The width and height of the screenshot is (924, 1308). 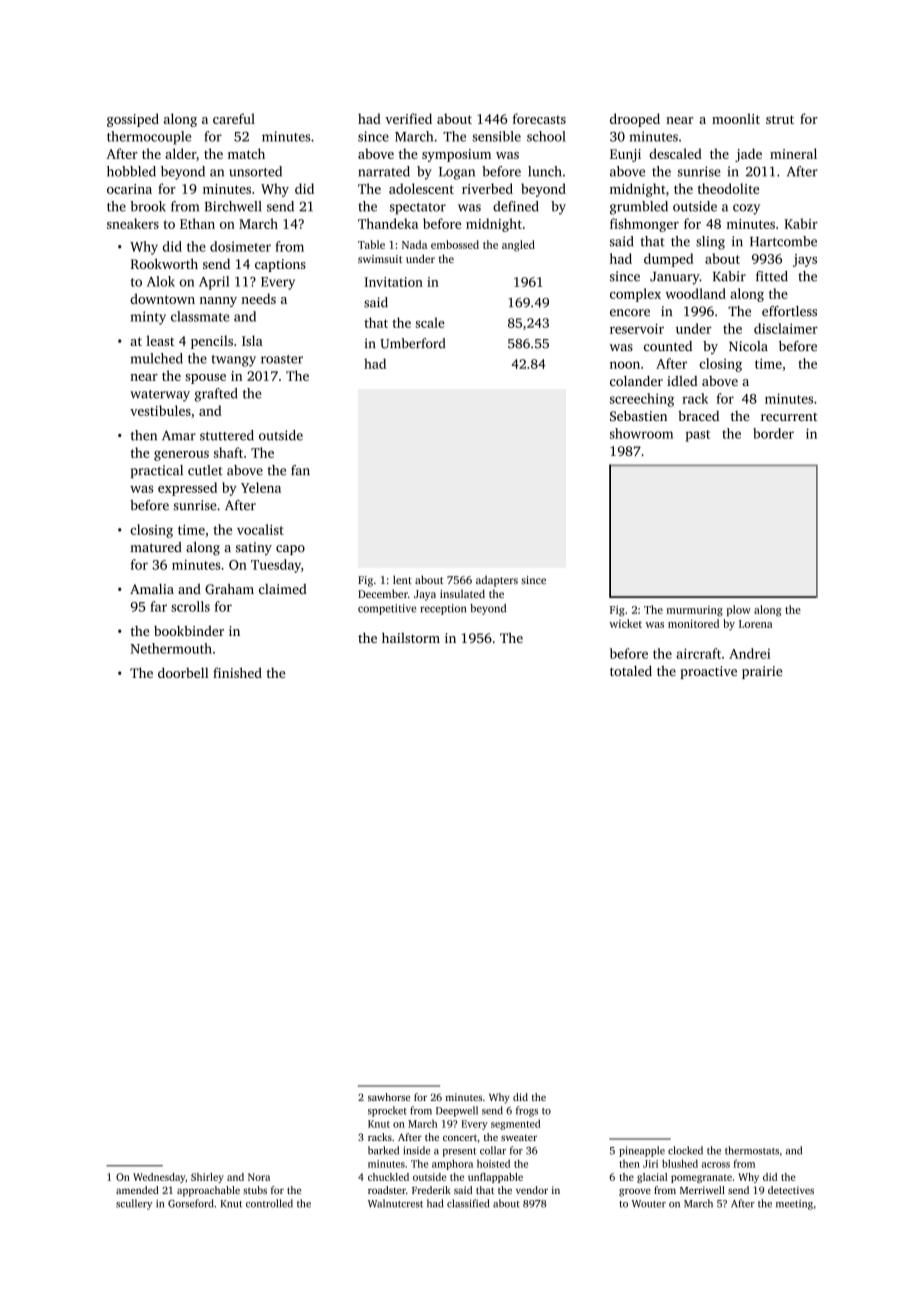 I want to click on sensible, so click(x=497, y=136).
